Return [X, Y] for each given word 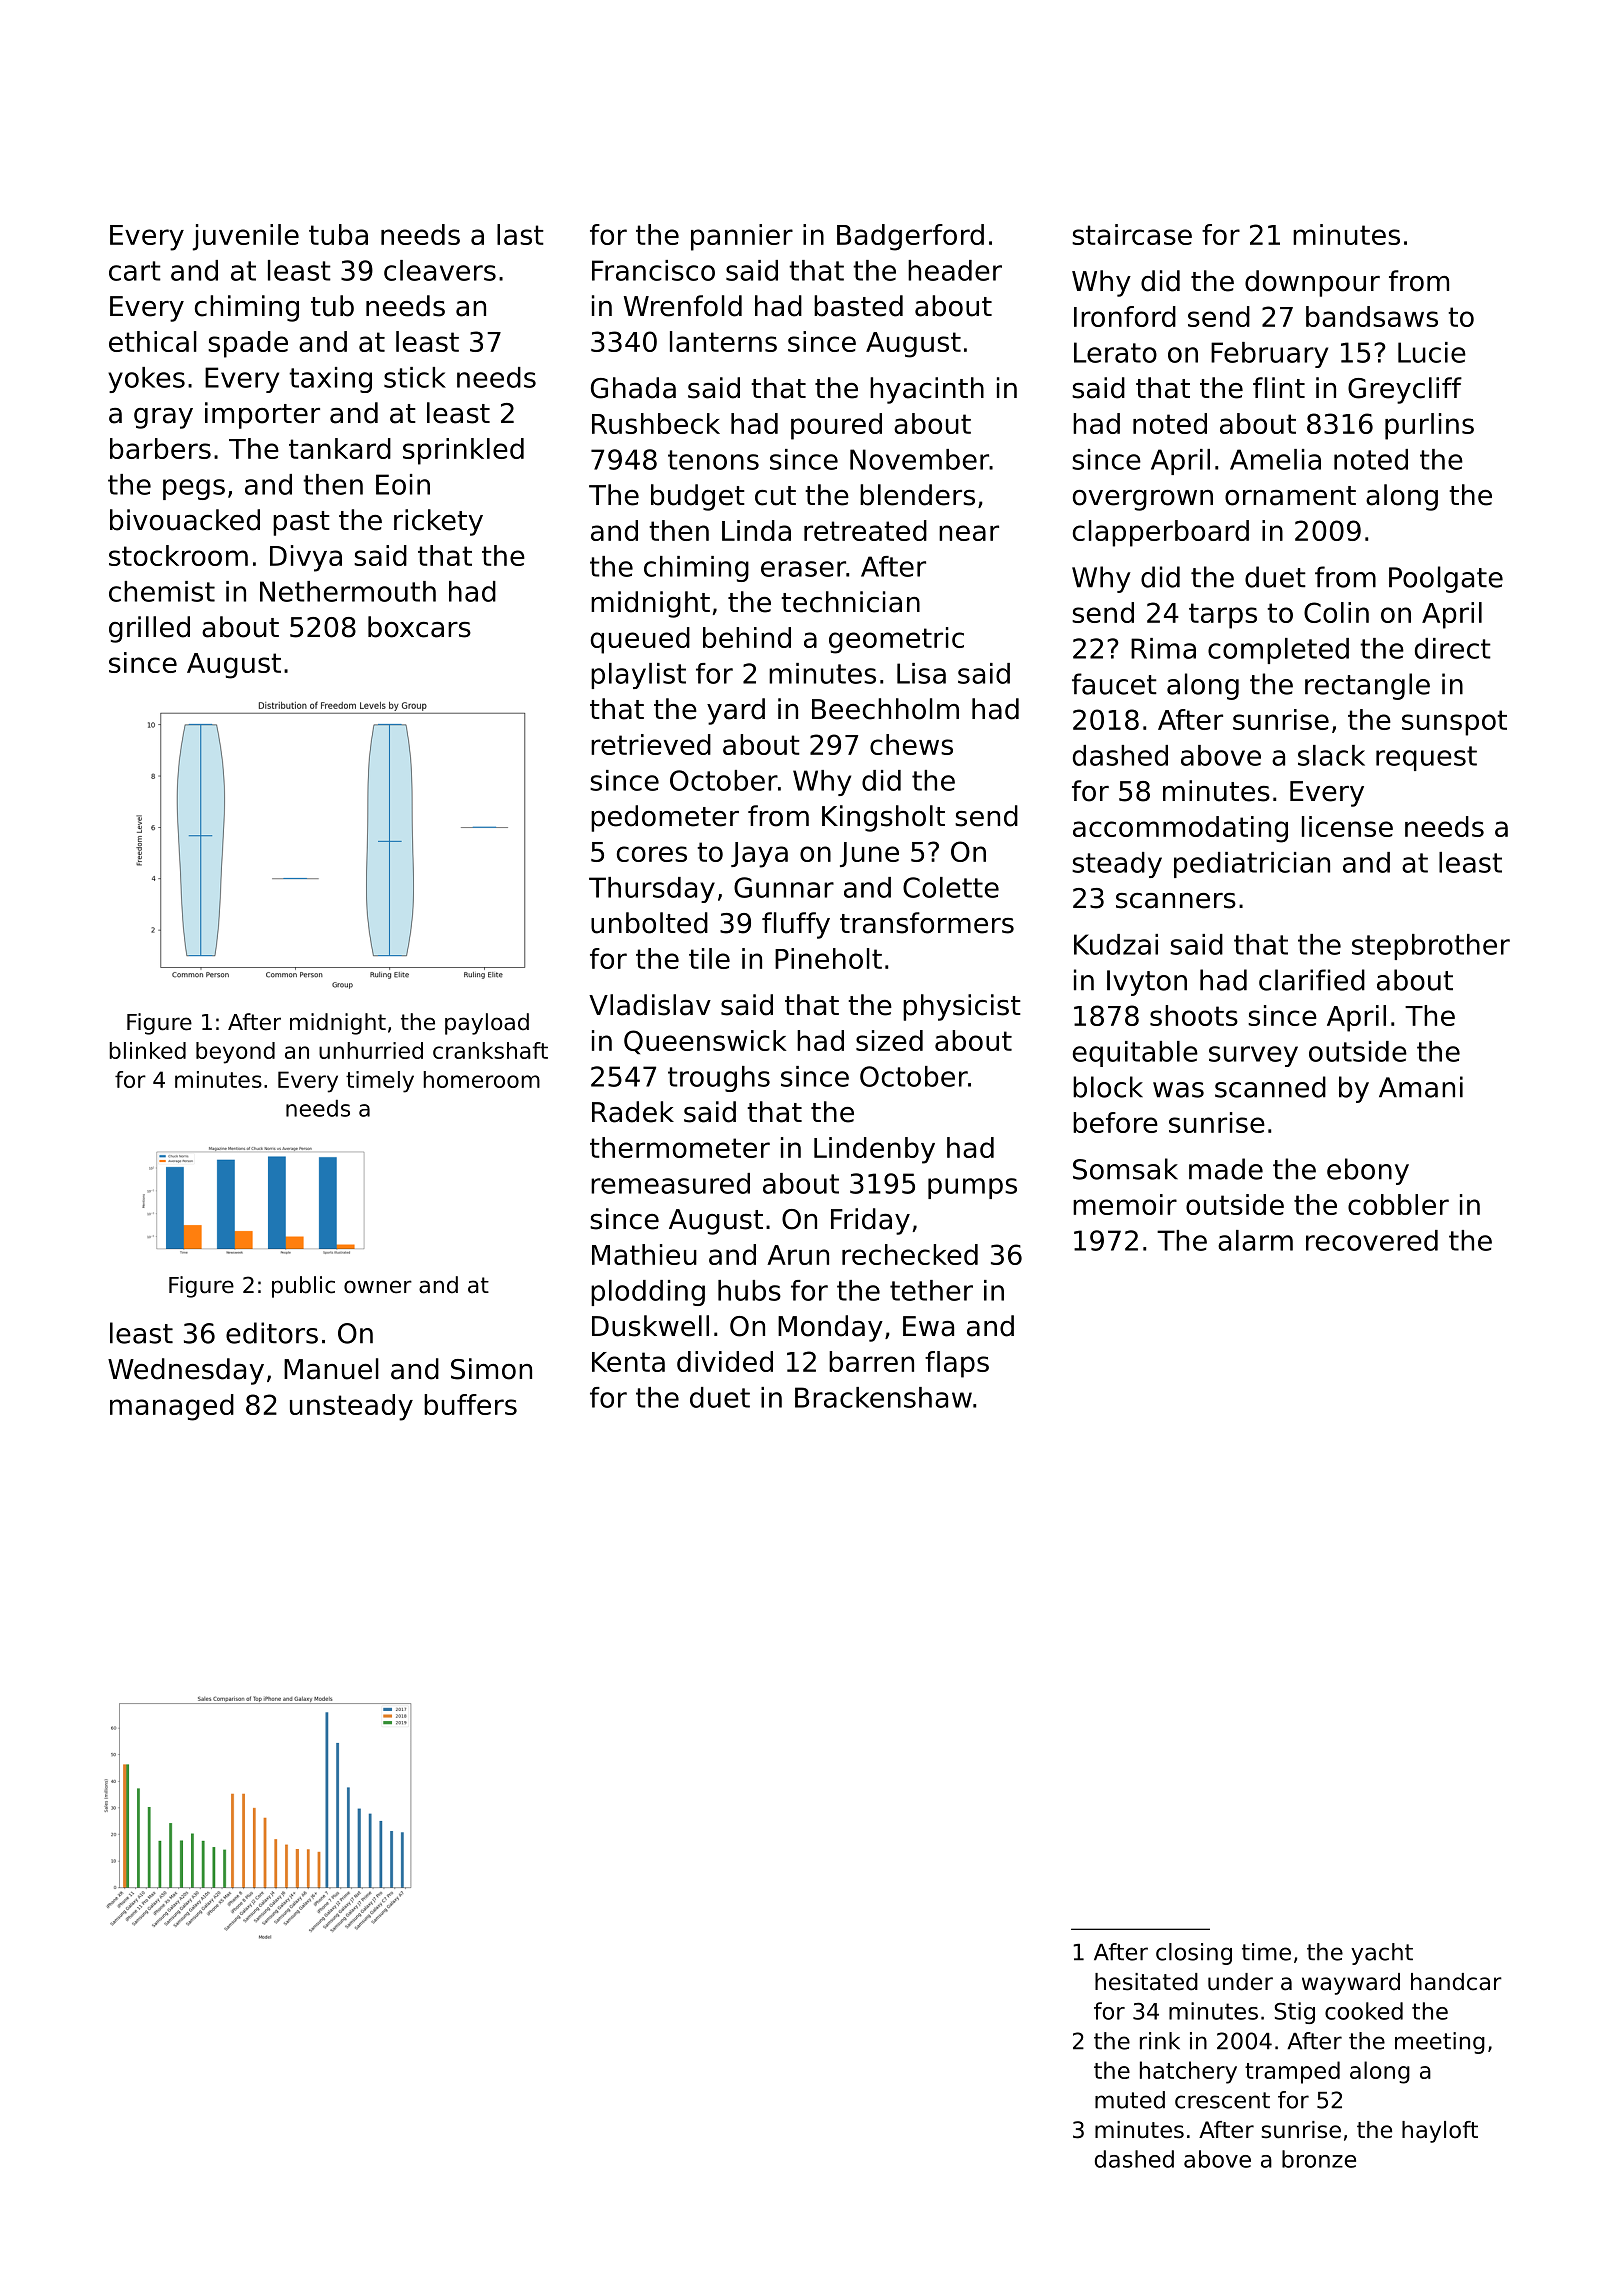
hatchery [1188, 2072]
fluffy [796, 925]
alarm [1255, 1240]
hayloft [1440, 2132]
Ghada [633, 388]
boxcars [419, 627]
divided [725, 1361]
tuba [338, 234]
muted [1130, 2100]
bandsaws [1372, 316]
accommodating [1180, 829]
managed [172, 1407]
